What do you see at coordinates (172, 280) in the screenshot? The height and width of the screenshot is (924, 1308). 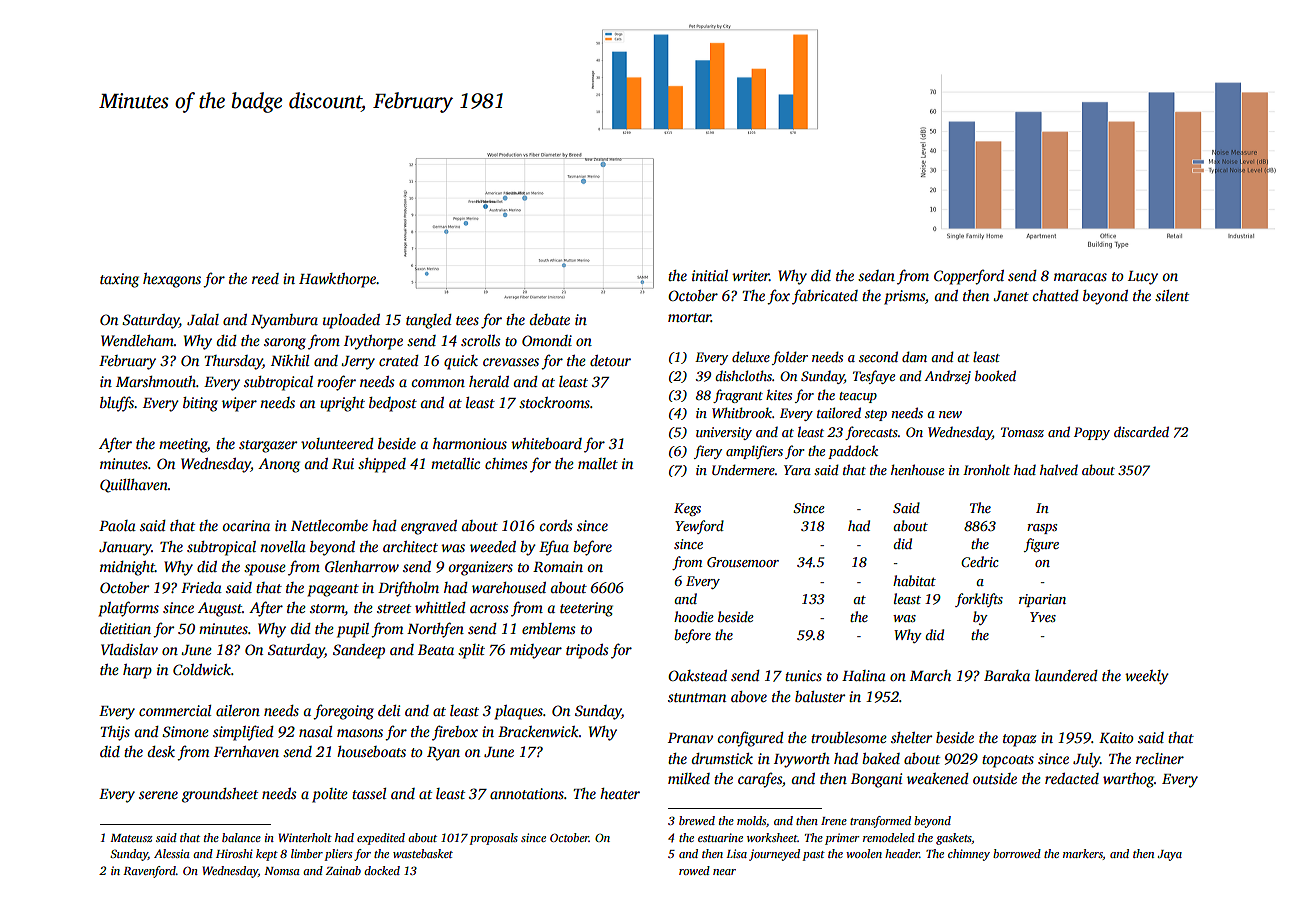 I see `hexagons` at bounding box center [172, 280].
